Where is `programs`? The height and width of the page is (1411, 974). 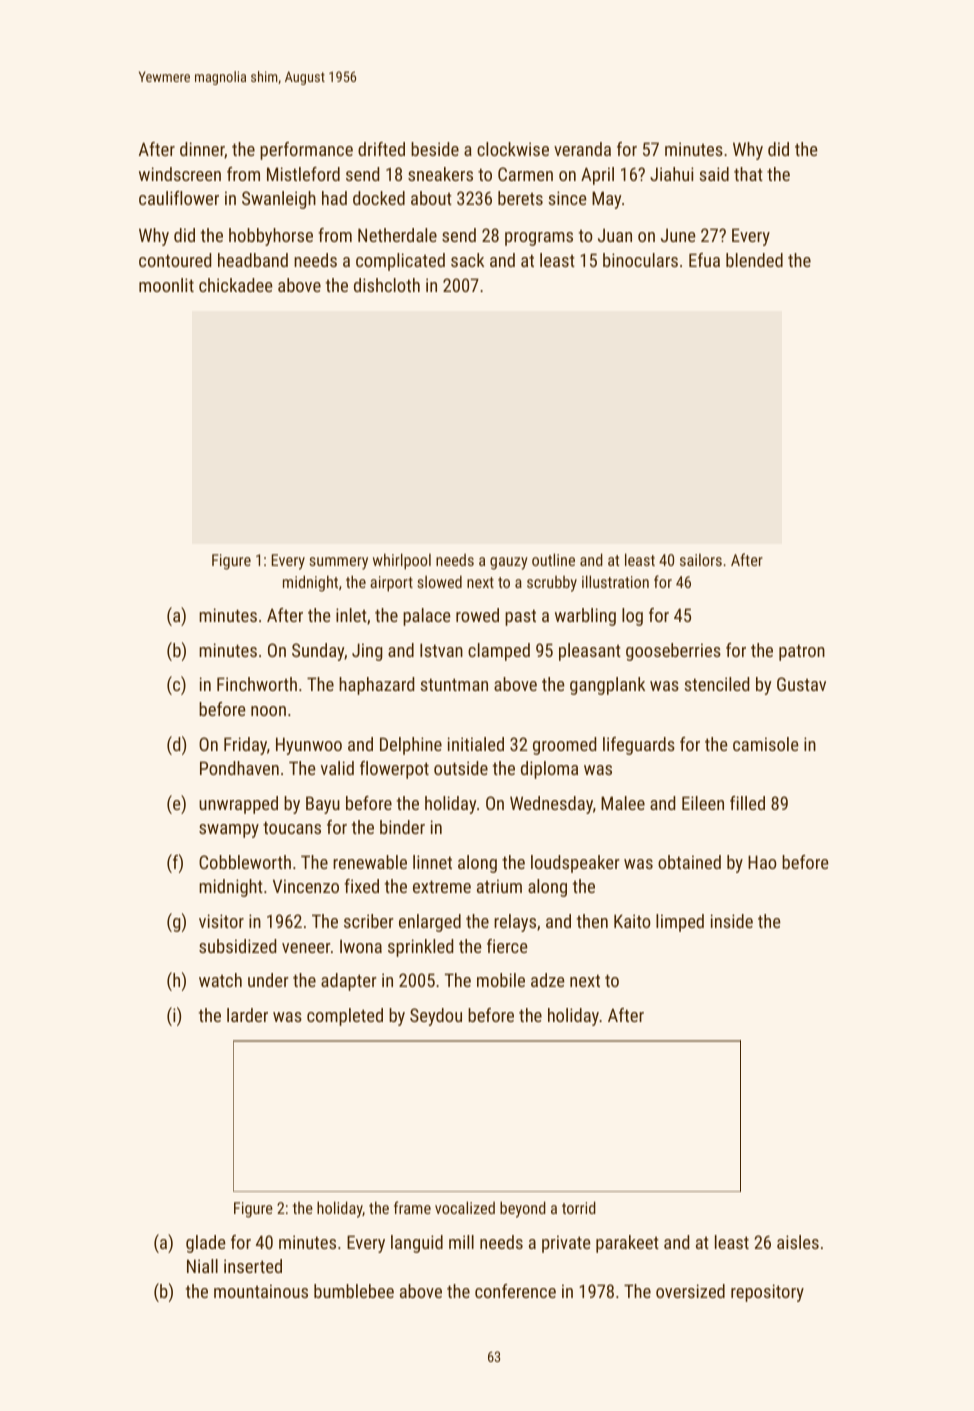
programs is located at coordinates (539, 239).
